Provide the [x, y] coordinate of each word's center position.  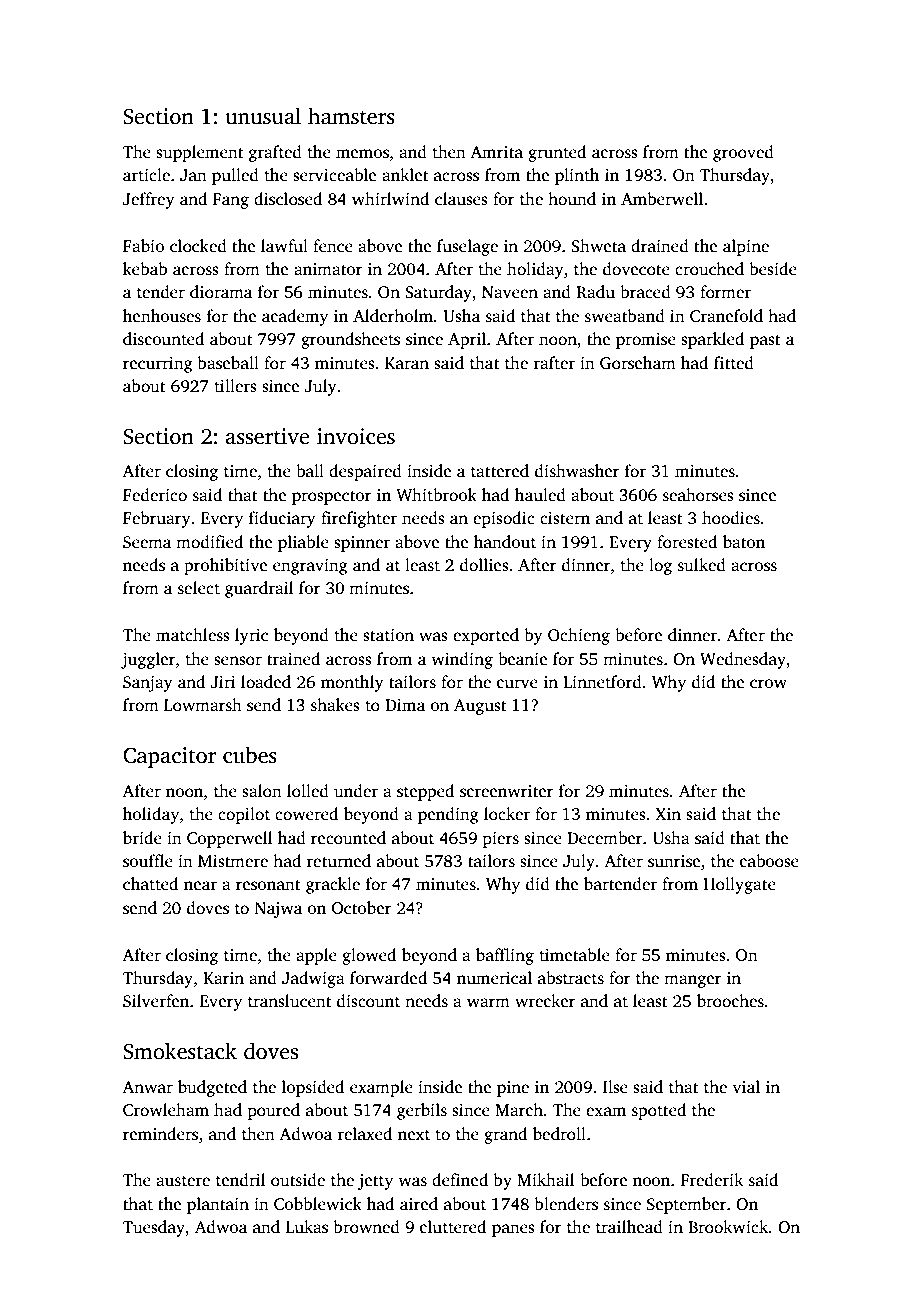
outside [298, 1180]
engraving [310, 567]
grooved [743, 153]
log [660, 566]
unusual [263, 116]
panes [513, 1230]
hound [572, 199]
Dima [405, 705]
